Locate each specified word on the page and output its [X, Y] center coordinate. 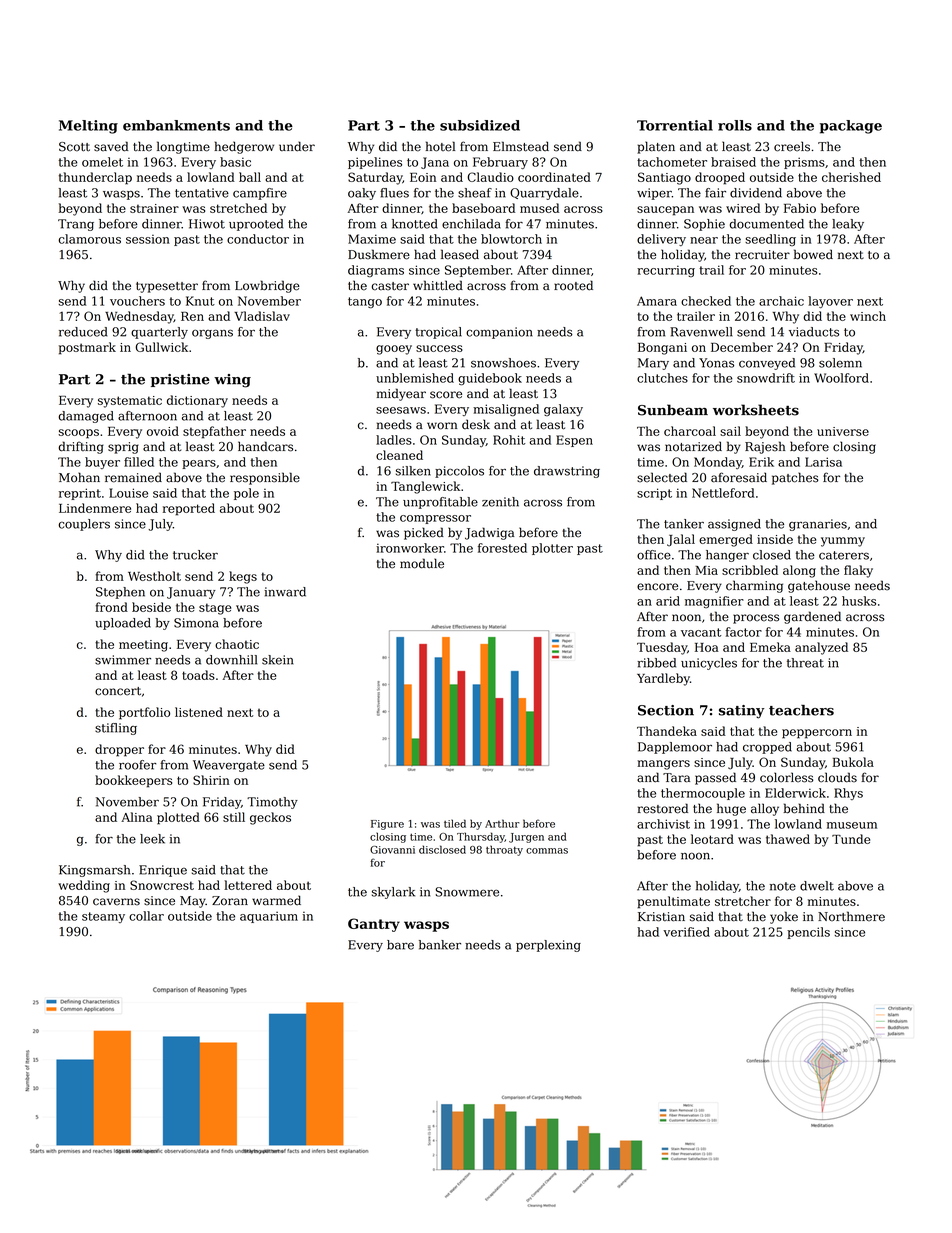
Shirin [211, 780]
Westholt [154, 576]
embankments [176, 125]
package [851, 127]
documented [766, 224]
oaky [362, 194]
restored [663, 808]
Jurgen [526, 838]
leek [152, 839]
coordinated [554, 177]
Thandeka [667, 731]
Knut [200, 301]
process [756, 619]
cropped [767, 748]
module [422, 563]
